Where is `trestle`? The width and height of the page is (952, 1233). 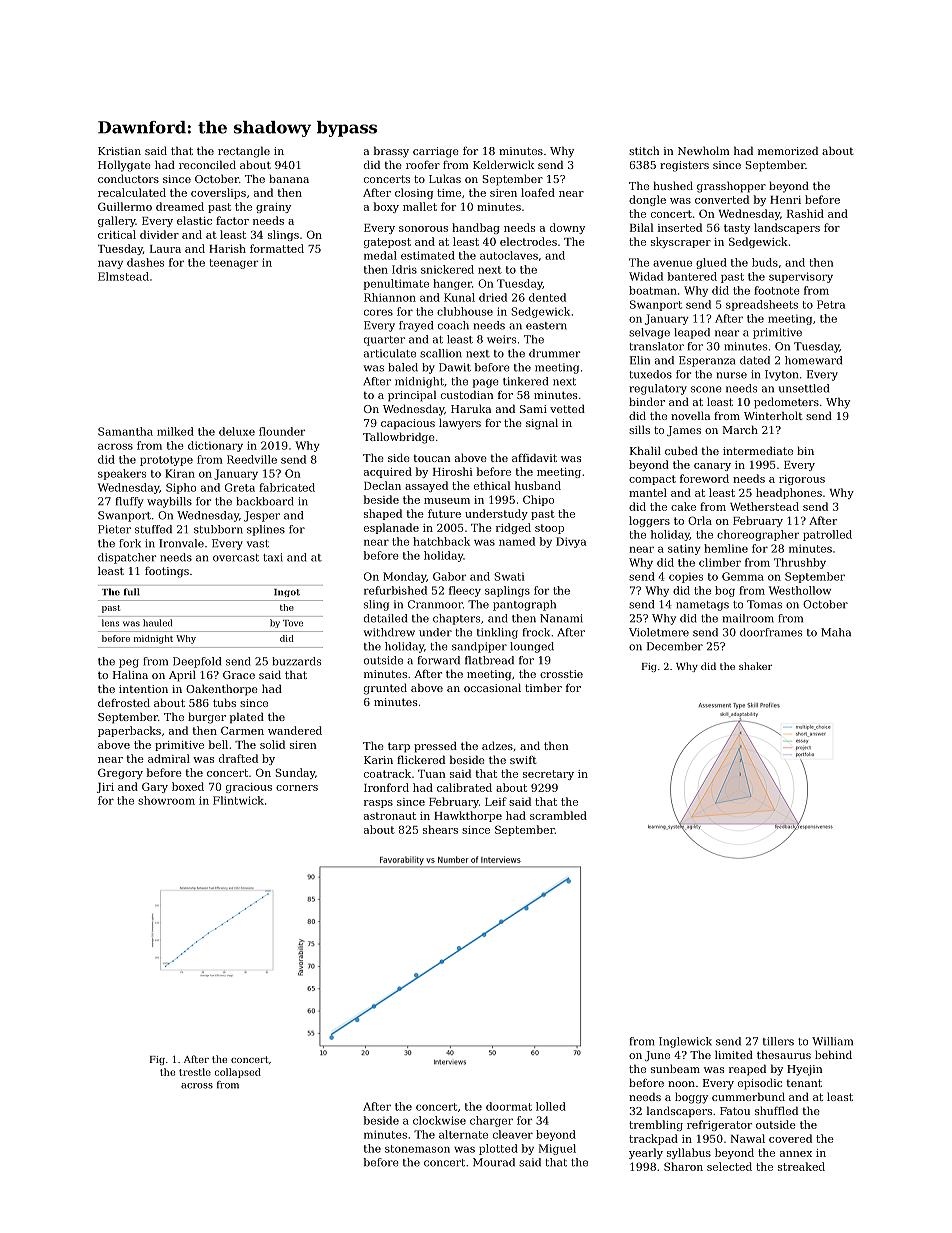 trestle is located at coordinates (195, 1072).
